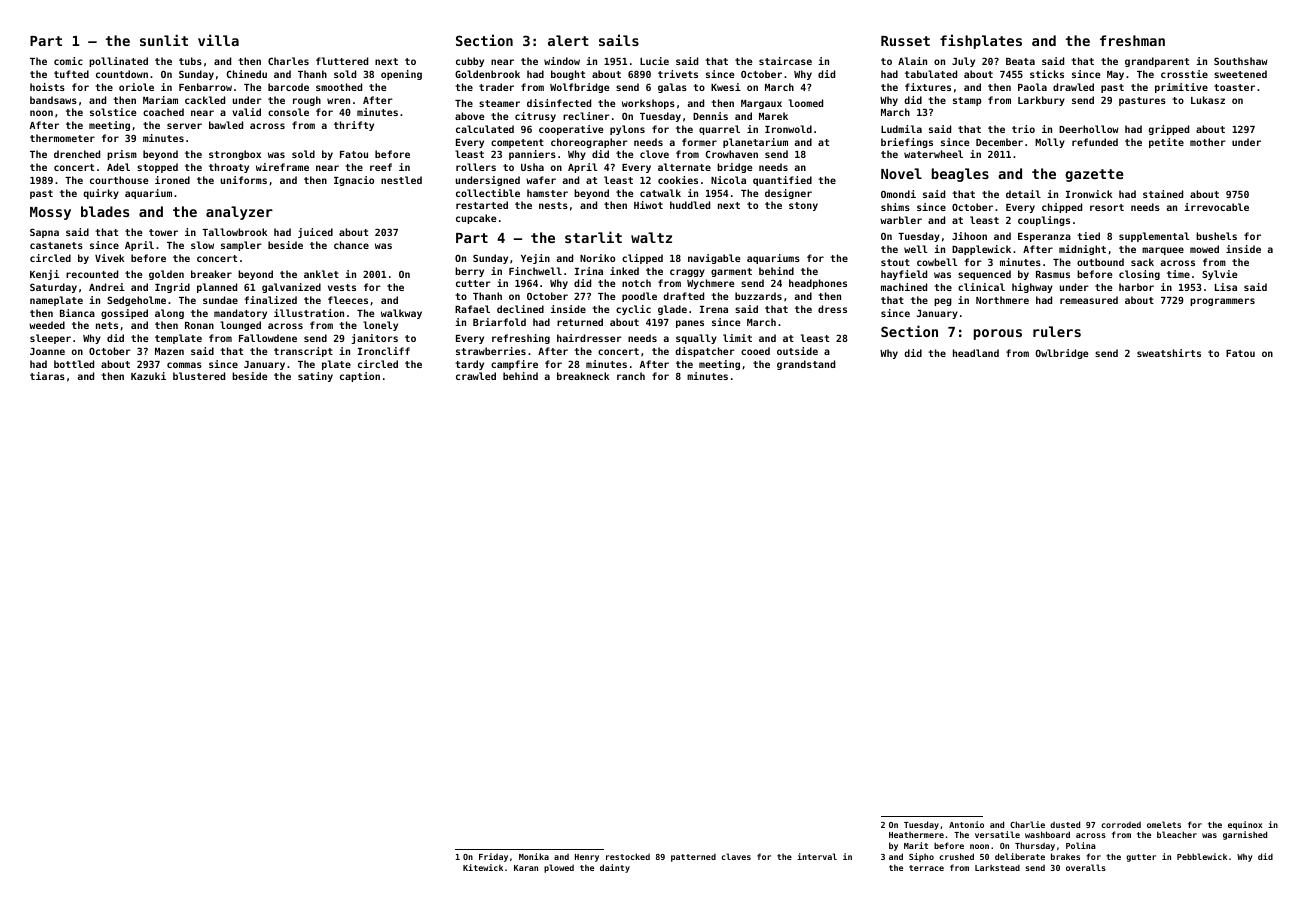 The width and height of the page is (1308, 924). Describe the element at coordinates (1169, 353) in the page. I see `sweatshirts` at that location.
